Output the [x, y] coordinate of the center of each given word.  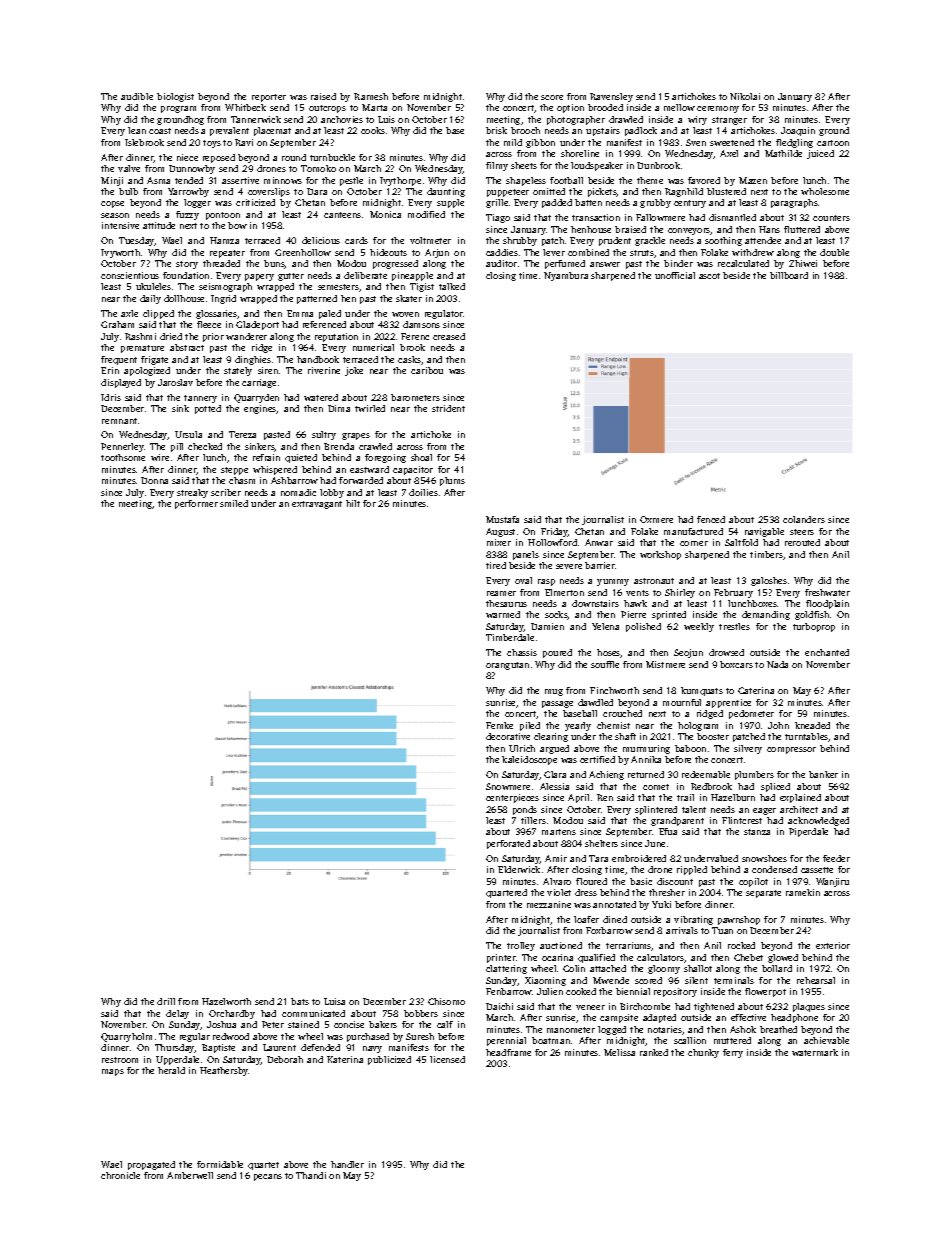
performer [196, 504]
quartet [263, 1166]
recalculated [743, 263]
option [570, 108]
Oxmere [656, 519]
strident [448, 408]
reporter [269, 98]
